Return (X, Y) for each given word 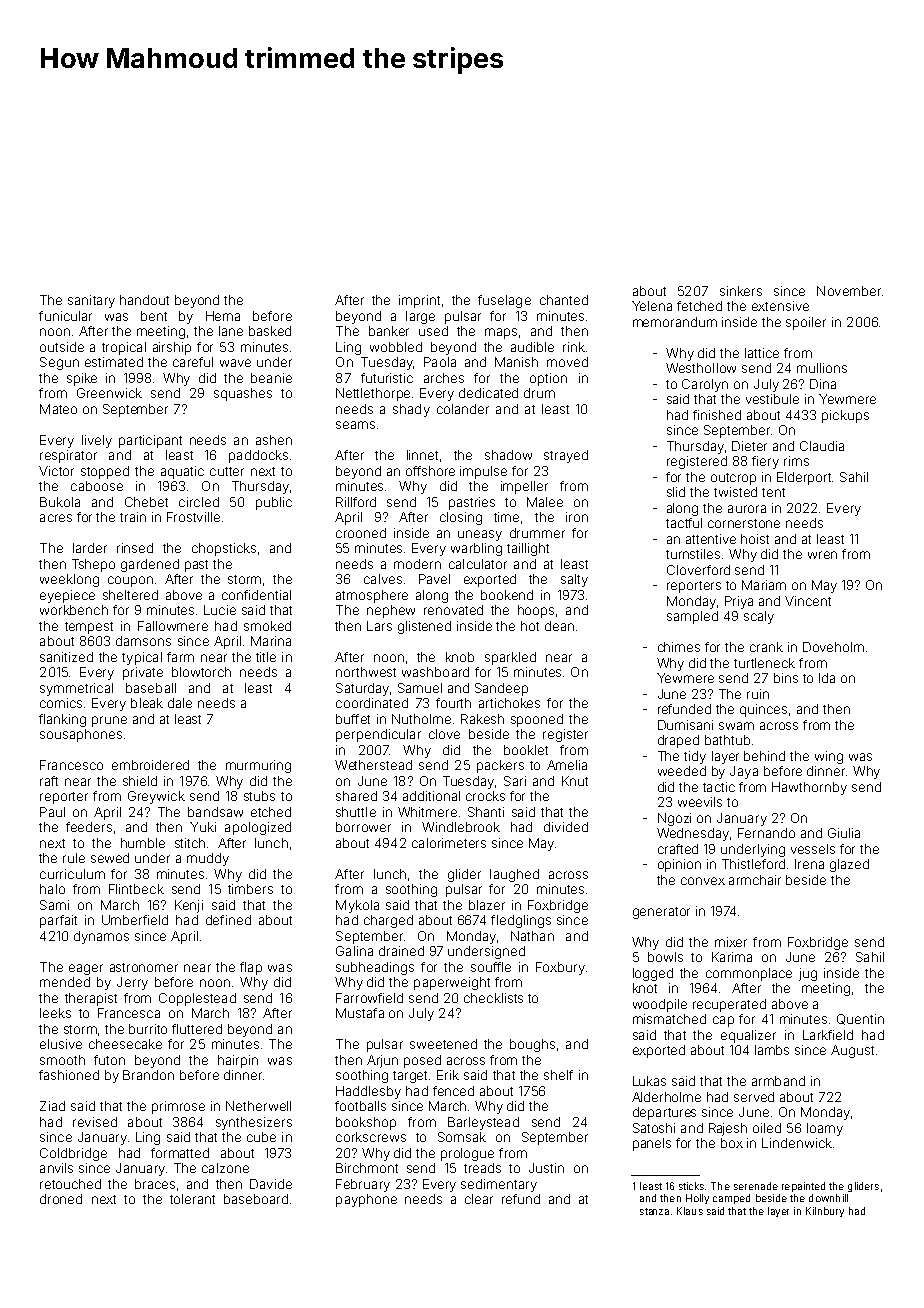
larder (90, 548)
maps (501, 333)
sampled (692, 617)
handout (144, 300)
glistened (424, 627)
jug (808, 974)
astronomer (144, 967)
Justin (546, 1168)
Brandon (148, 1075)
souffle (491, 967)
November (849, 291)
